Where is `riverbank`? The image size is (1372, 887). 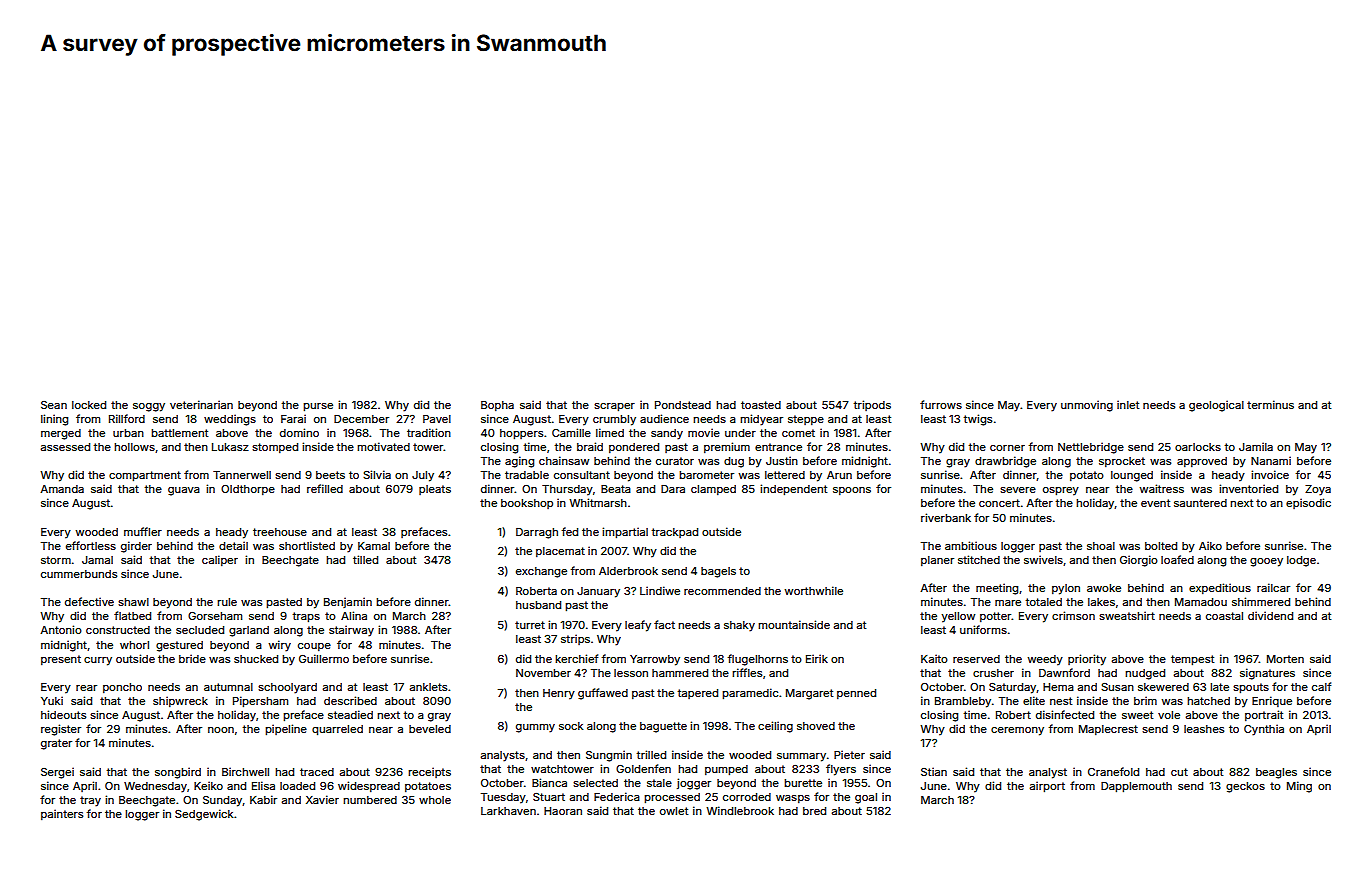
riverbank is located at coordinates (946, 517).
